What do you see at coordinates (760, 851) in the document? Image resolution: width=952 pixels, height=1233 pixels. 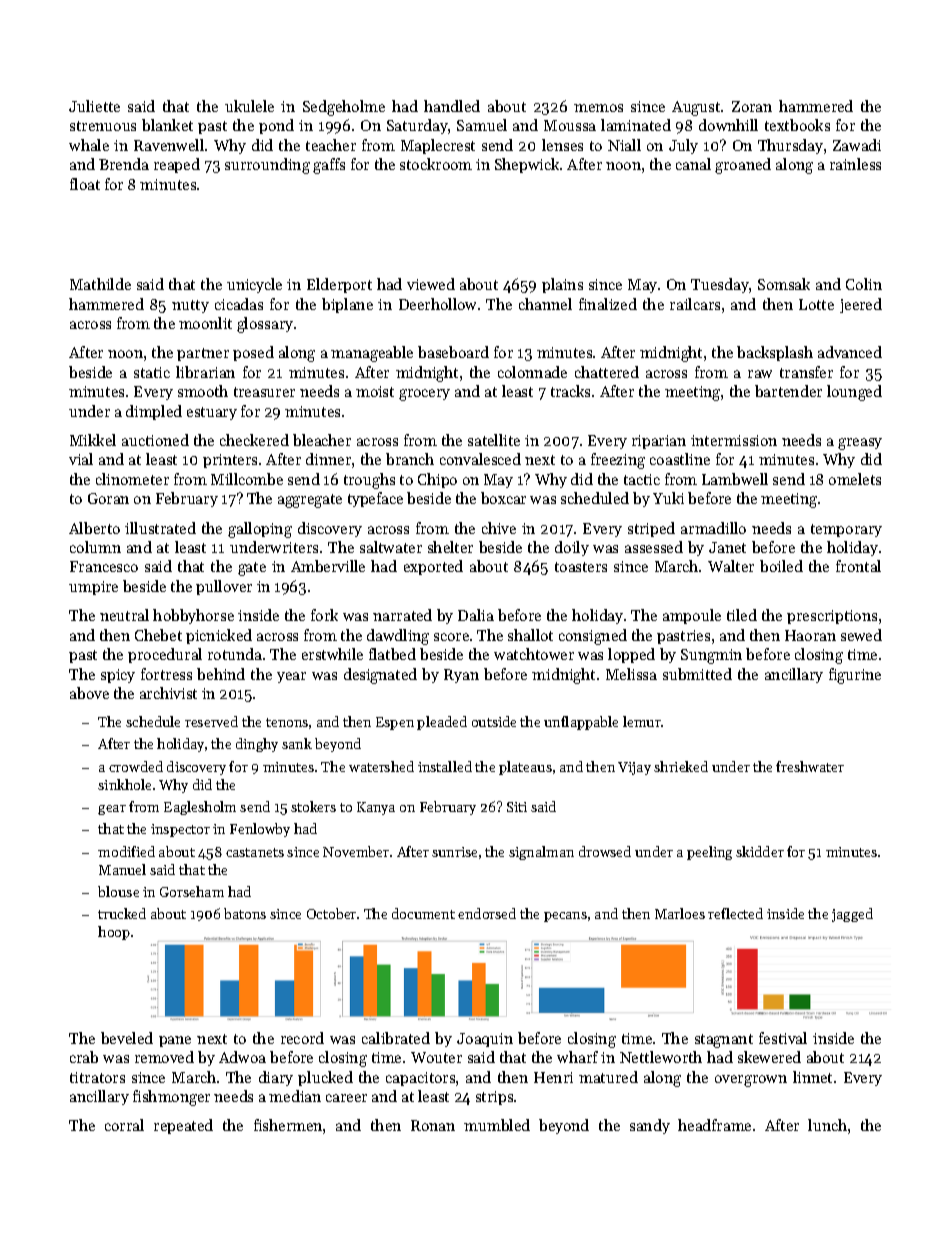 I see `skidder` at bounding box center [760, 851].
